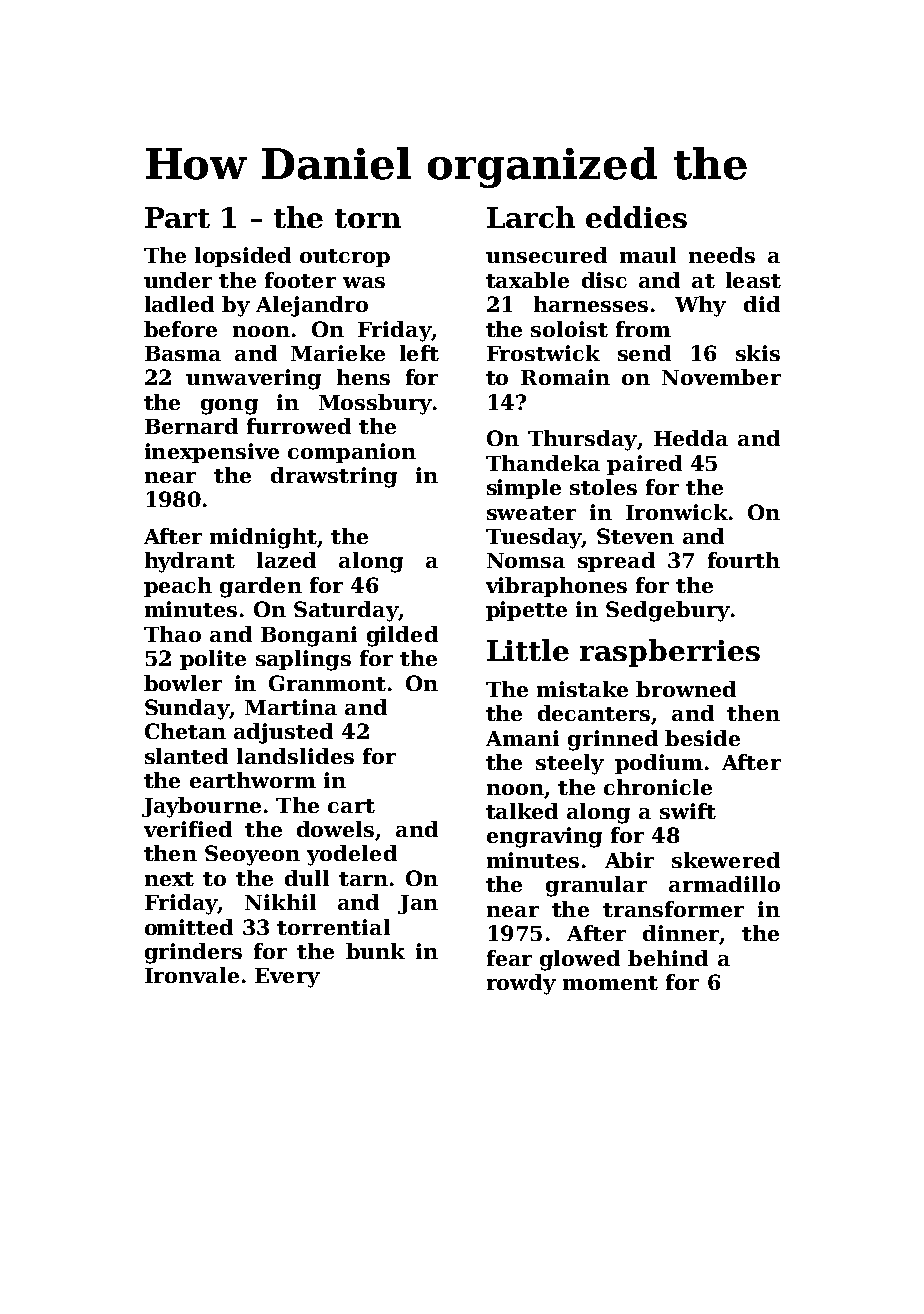 The image size is (924, 1314). What do you see at coordinates (643, 329) in the screenshot?
I see `from` at bounding box center [643, 329].
